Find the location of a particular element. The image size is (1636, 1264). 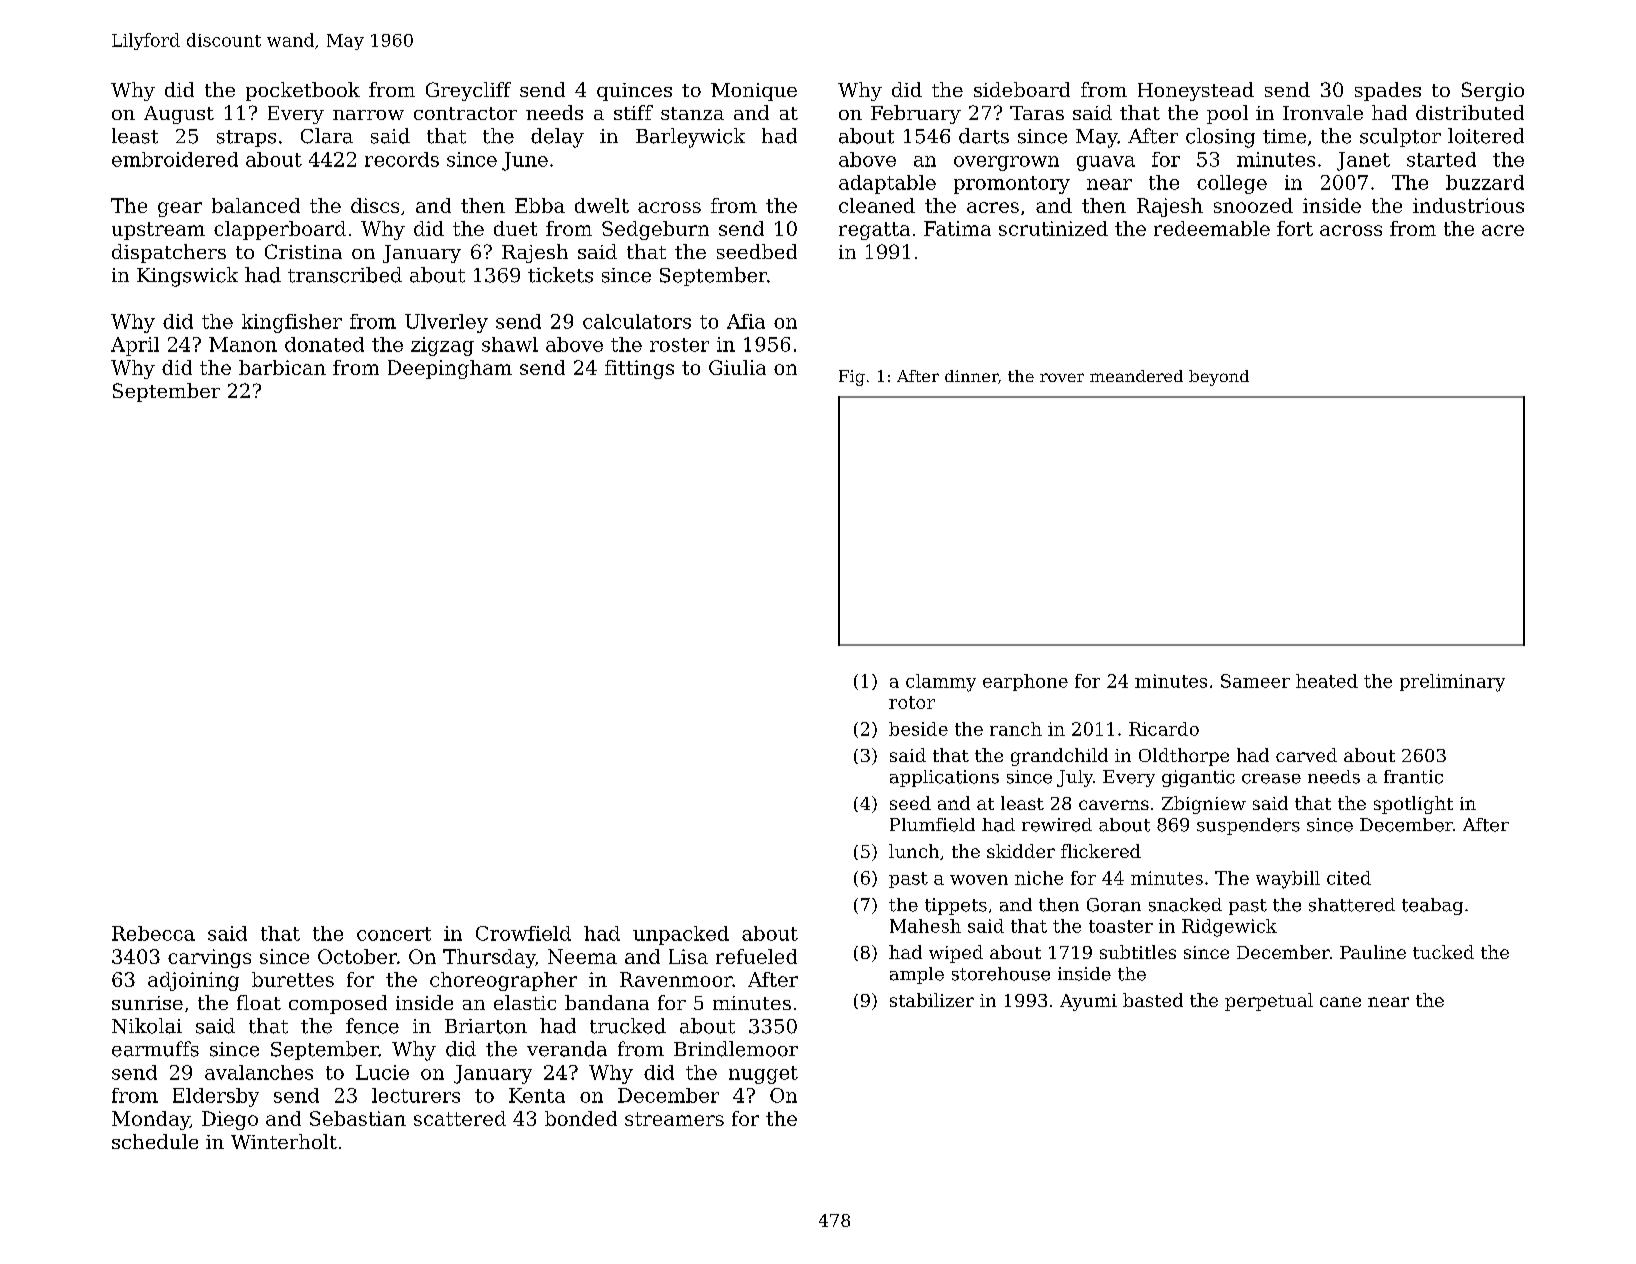

applications is located at coordinates (944, 778).
